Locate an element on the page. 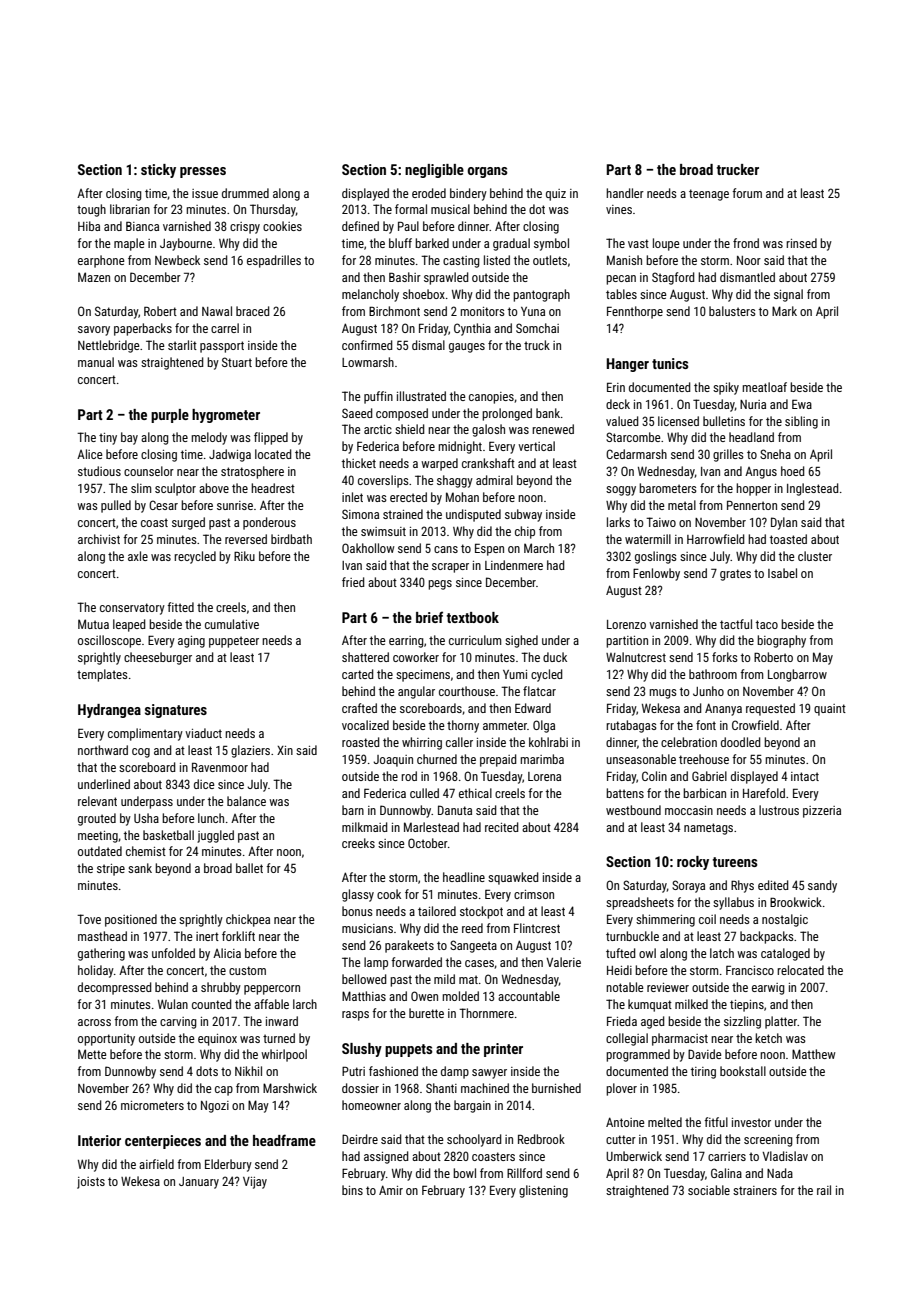 This document has height=1308, width=924. intact is located at coordinates (805, 776).
